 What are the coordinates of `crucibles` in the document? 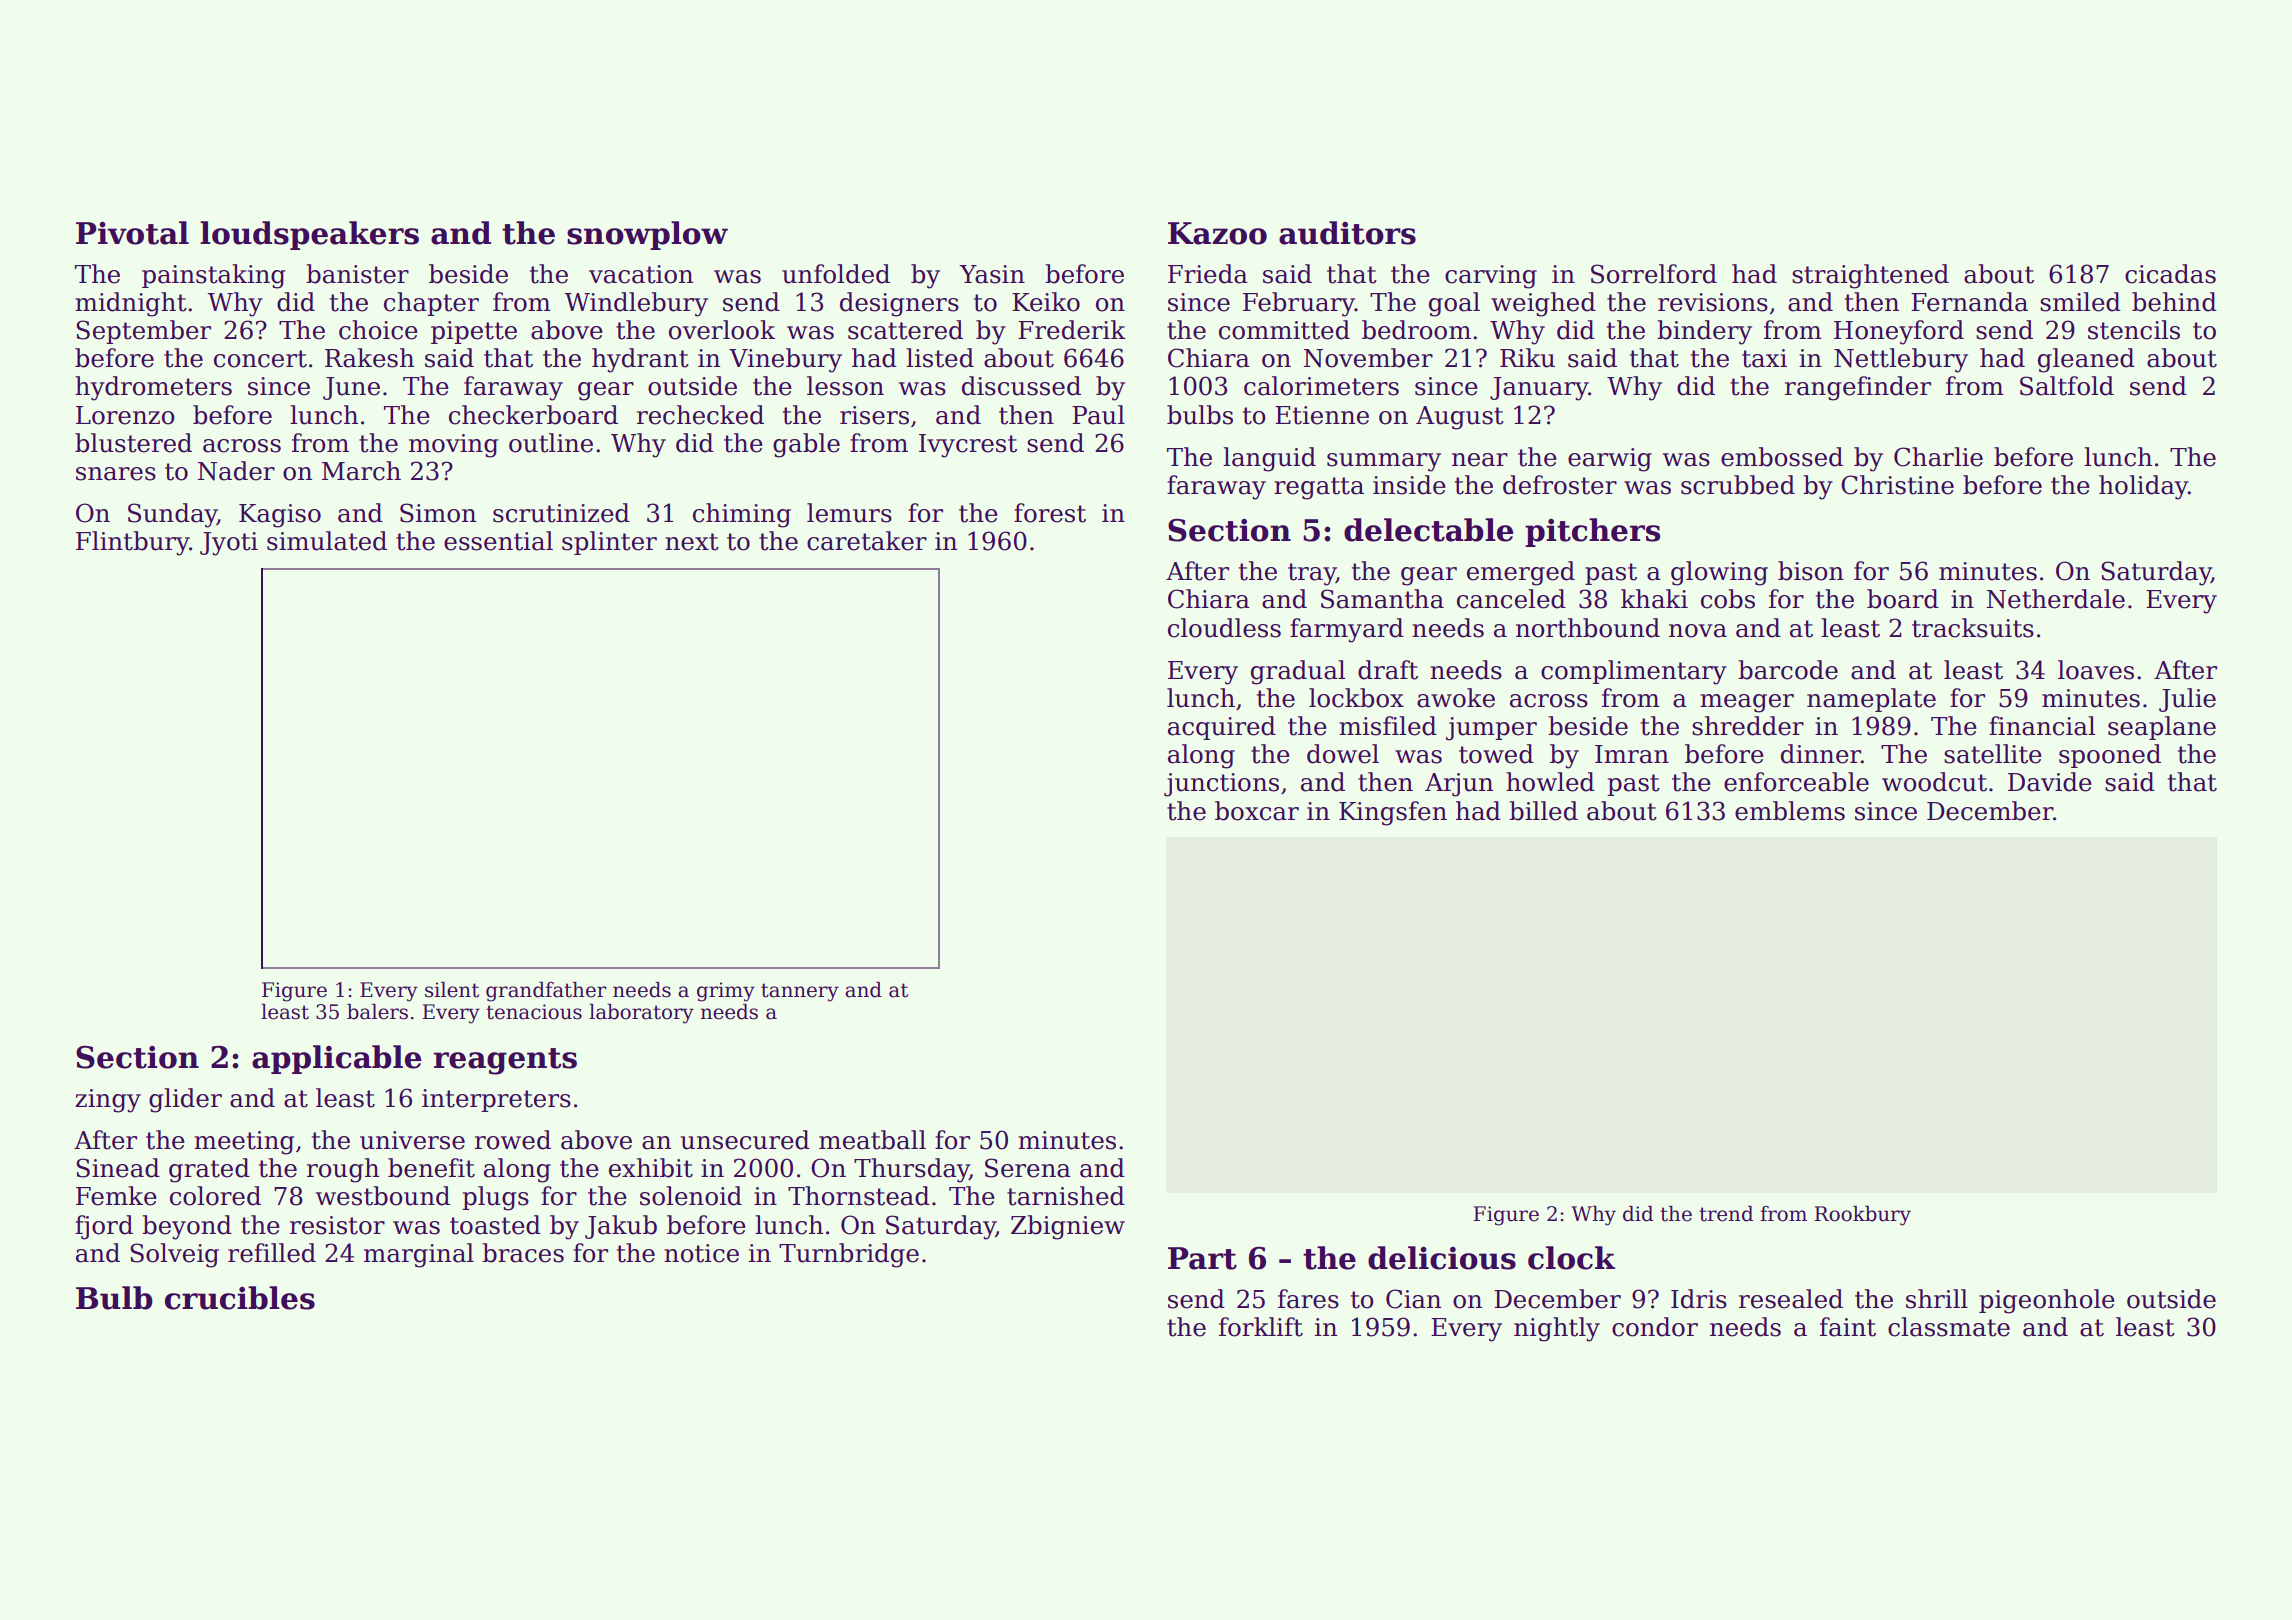 It's located at (240, 1298).
